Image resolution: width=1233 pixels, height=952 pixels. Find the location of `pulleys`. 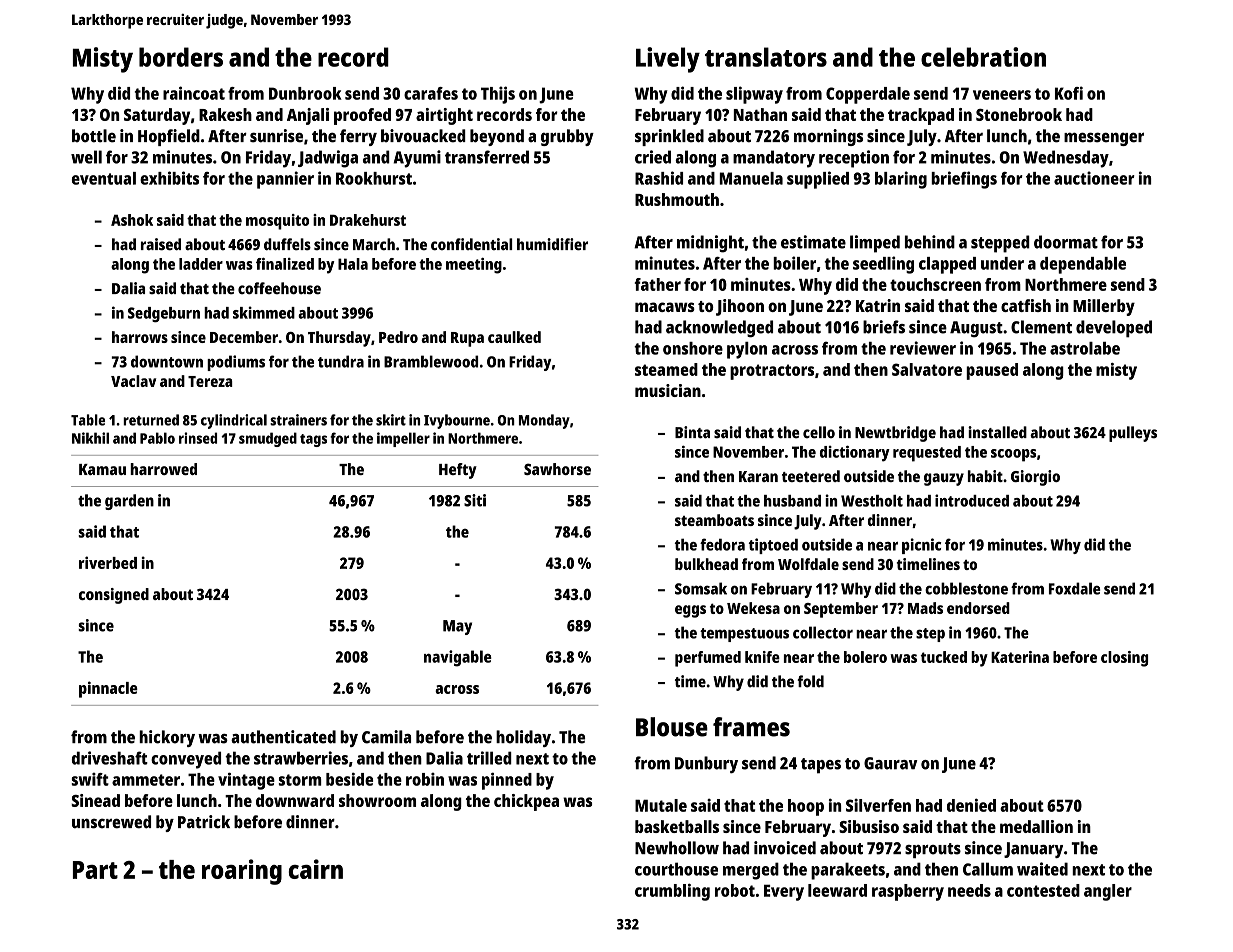

pulleys is located at coordinates (1133, 434).
